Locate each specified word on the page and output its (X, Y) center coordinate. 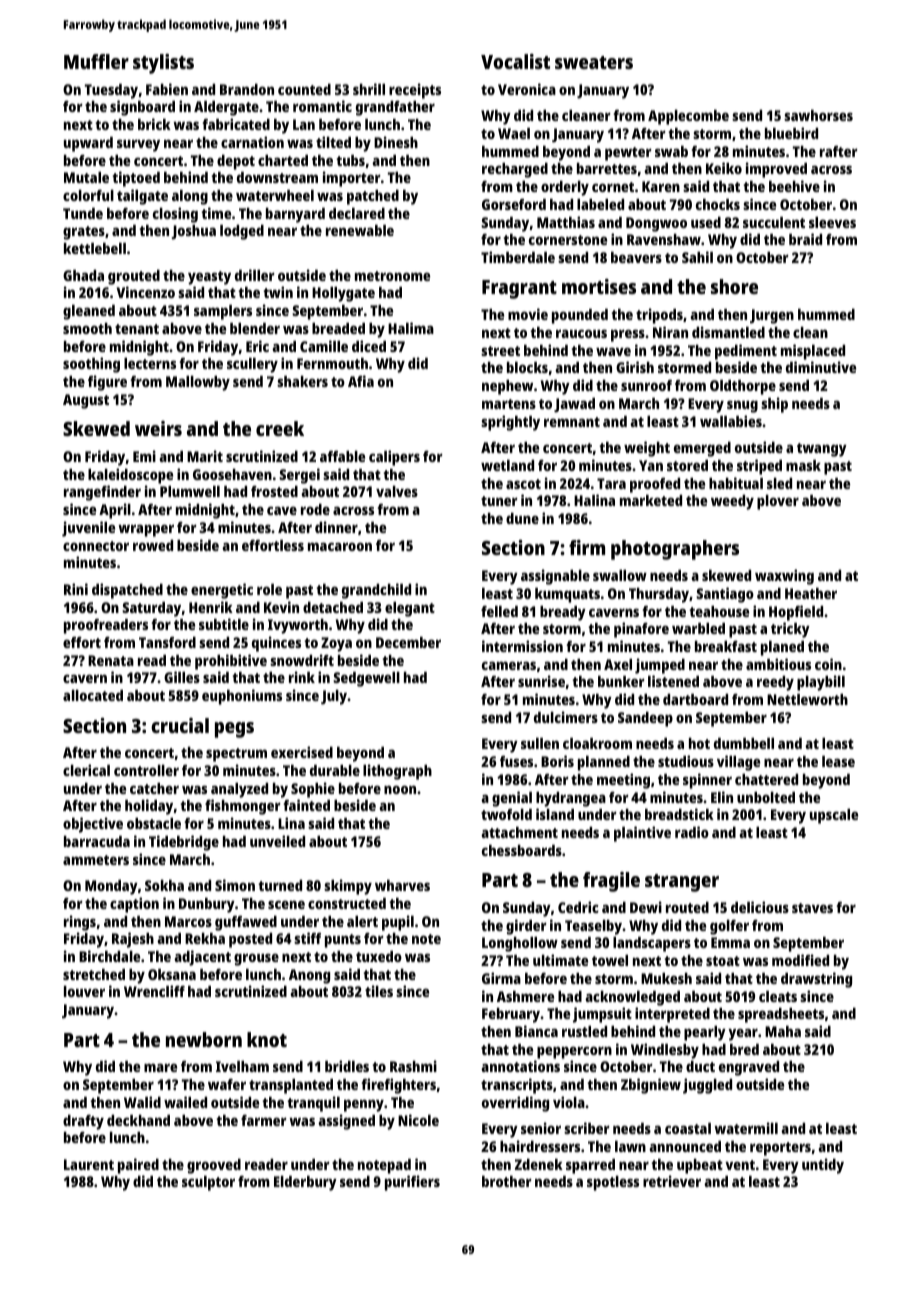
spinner (707, 781)
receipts (415, 91)
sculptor (208, 1183)
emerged (702, 449)
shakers (302, 381)
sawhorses (818, 115)
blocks (527, 367)
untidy (823, 1166)
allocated (93, 695)
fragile (611, 882)
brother (507, 1181)
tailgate (142, 197)
